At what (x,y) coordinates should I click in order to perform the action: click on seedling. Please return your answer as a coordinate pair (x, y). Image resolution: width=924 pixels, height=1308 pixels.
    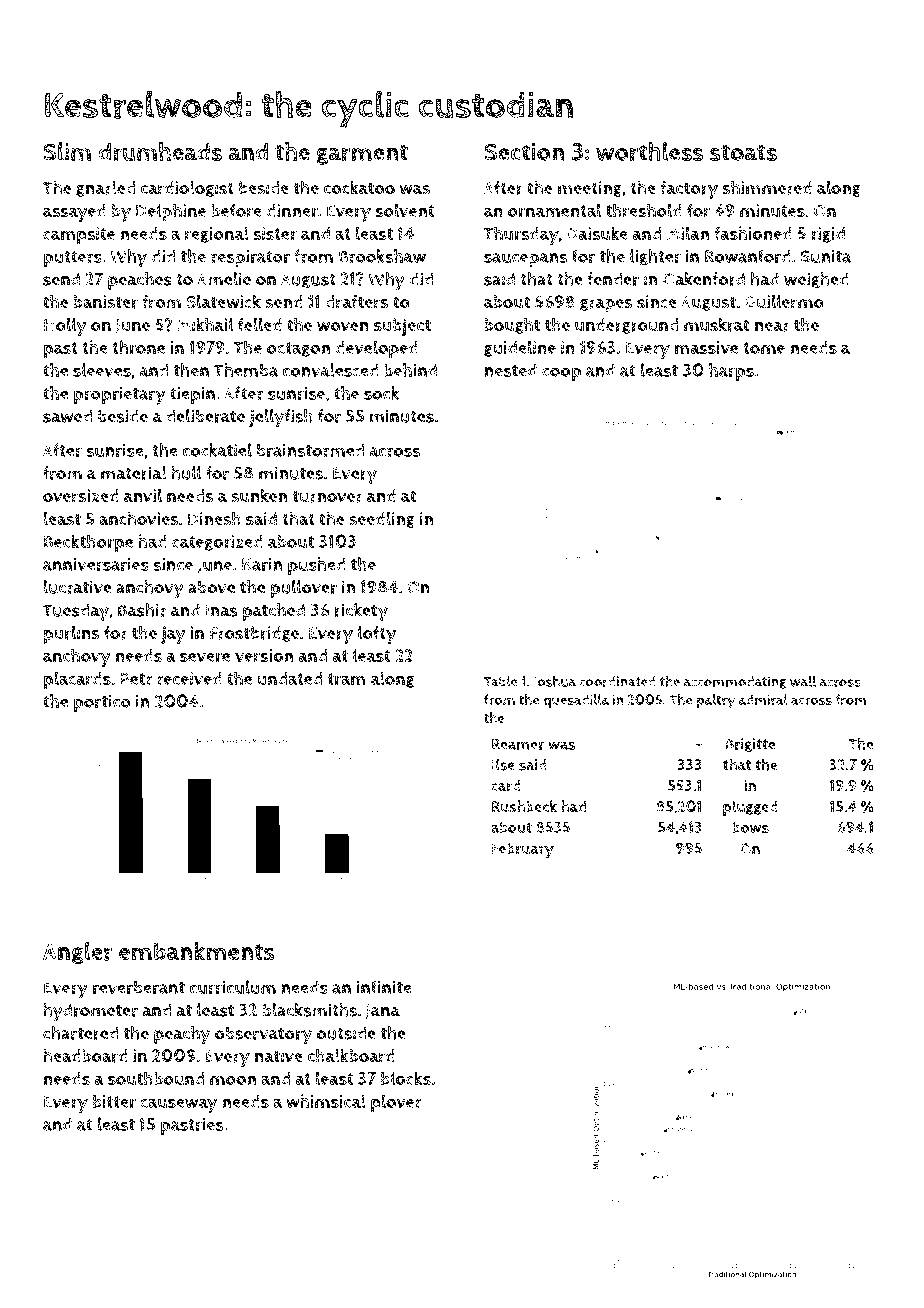
    Looking at the image, I should click on (382, 520).
